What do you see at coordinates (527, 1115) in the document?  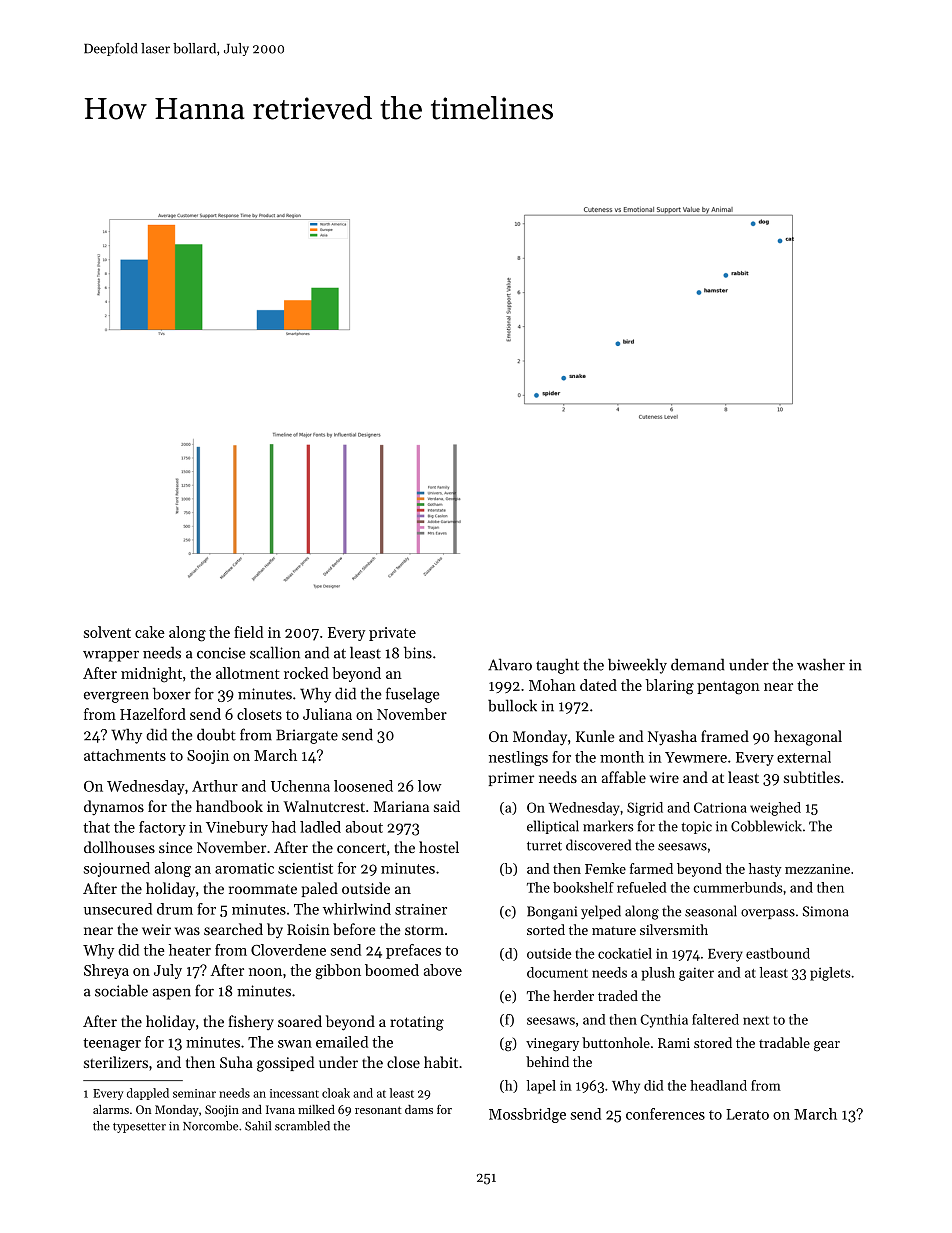 I see `Mossbridge` at bounding box center [527, 1115].
